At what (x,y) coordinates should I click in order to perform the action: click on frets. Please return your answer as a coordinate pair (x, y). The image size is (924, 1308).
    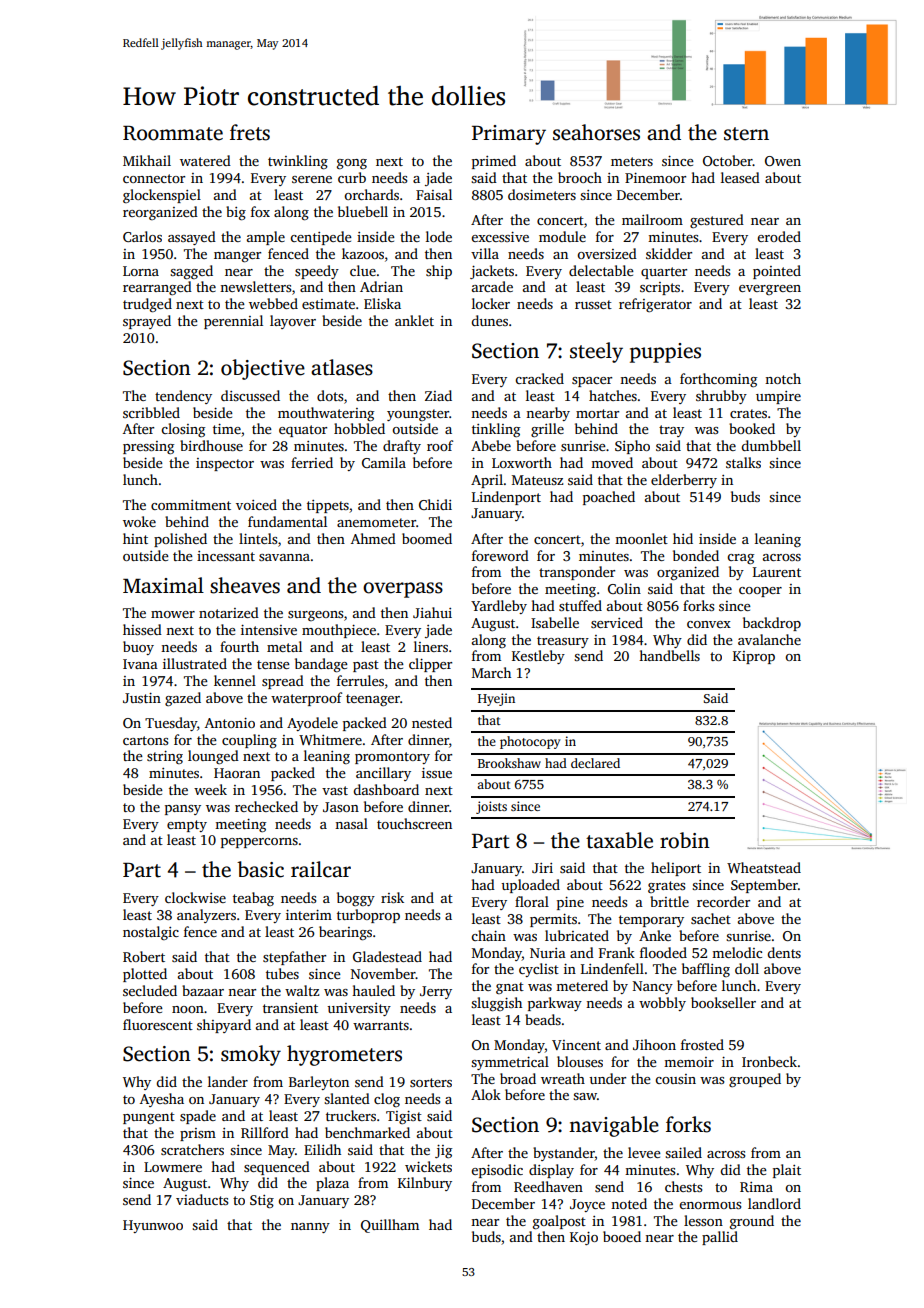
    Looking at the image, I should click on (250, 132).
